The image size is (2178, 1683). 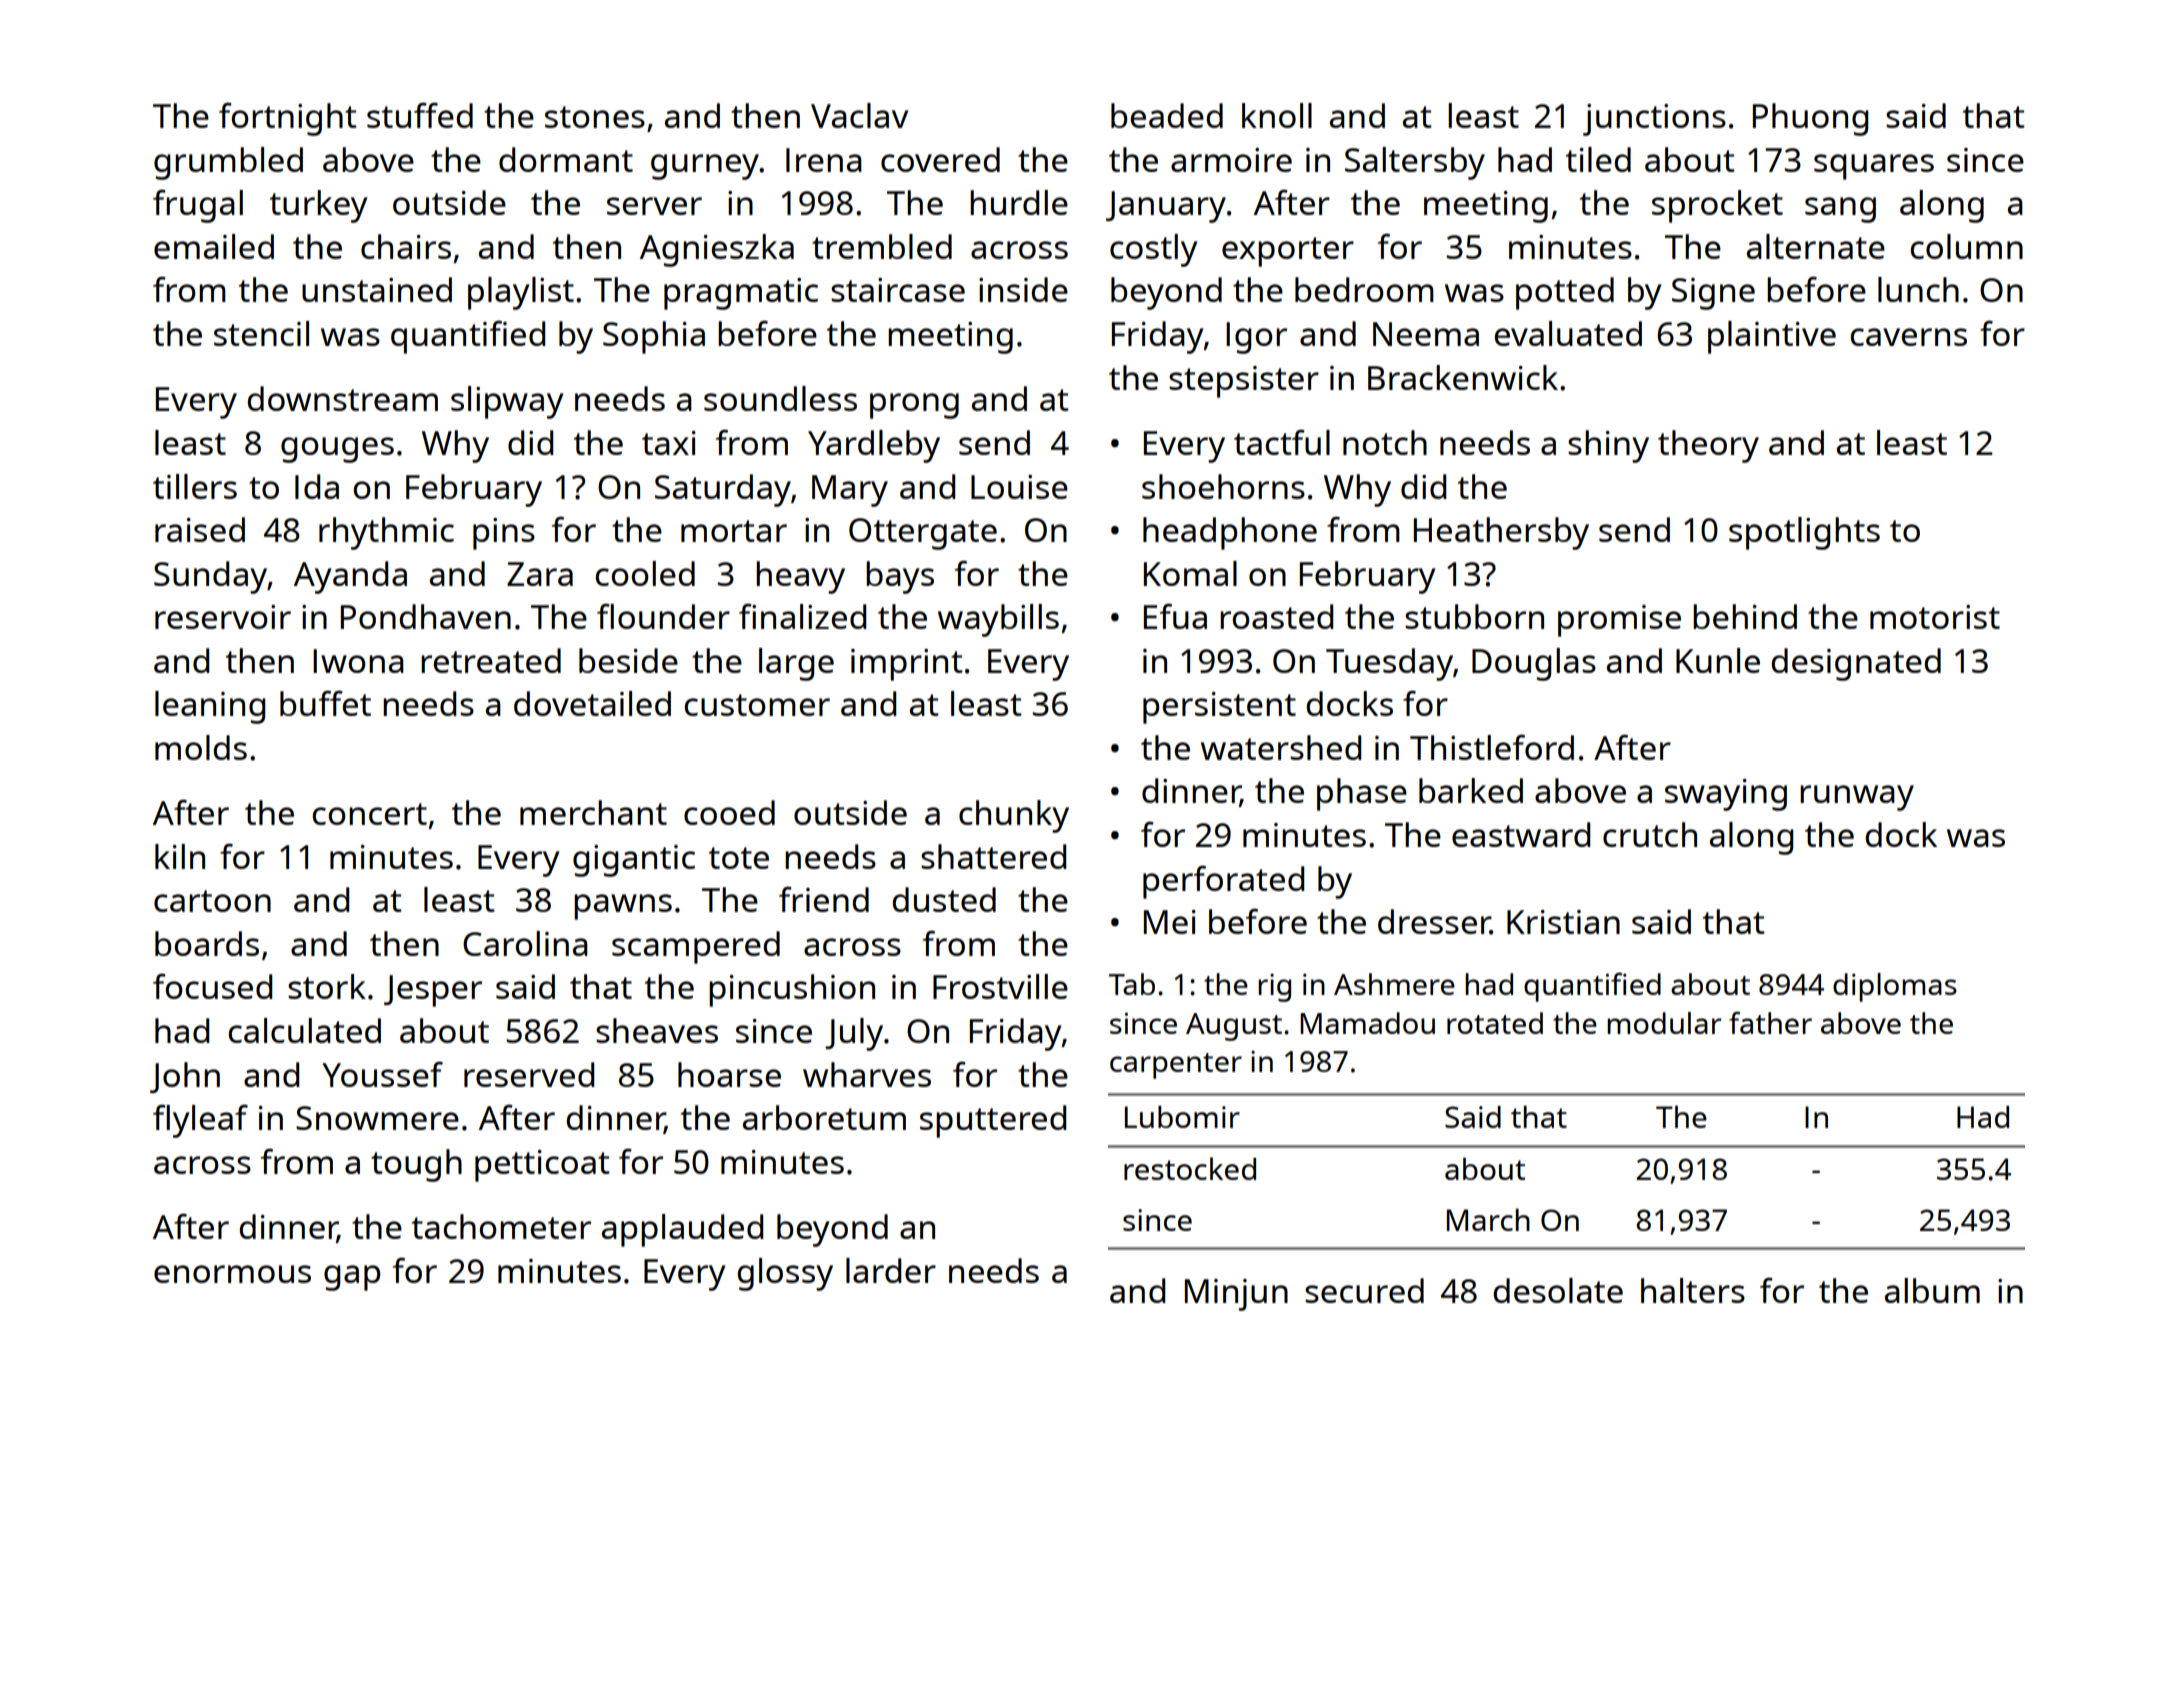 What do you see at coordinates (592, 703) in the document?
I see `dovetailed` at bounding box center [592, 703].
